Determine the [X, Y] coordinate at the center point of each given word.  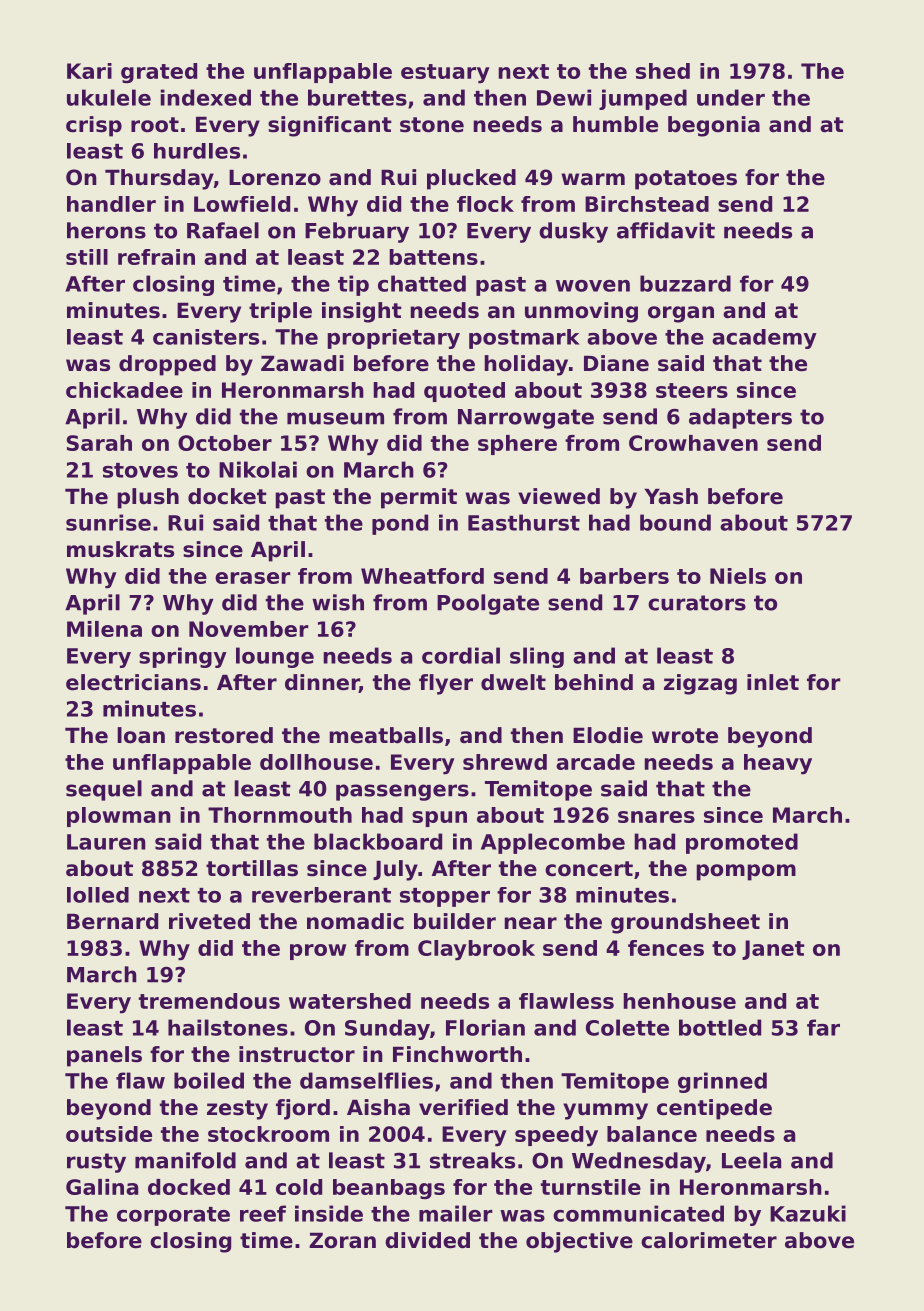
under [731, 97]
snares [656, 817]
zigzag [700, 684]
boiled [209, 1080]
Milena [104, 629]
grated [159, 73]
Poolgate [488, 604]
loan [141, 735]
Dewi [564, 97]
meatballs [386, 735]
